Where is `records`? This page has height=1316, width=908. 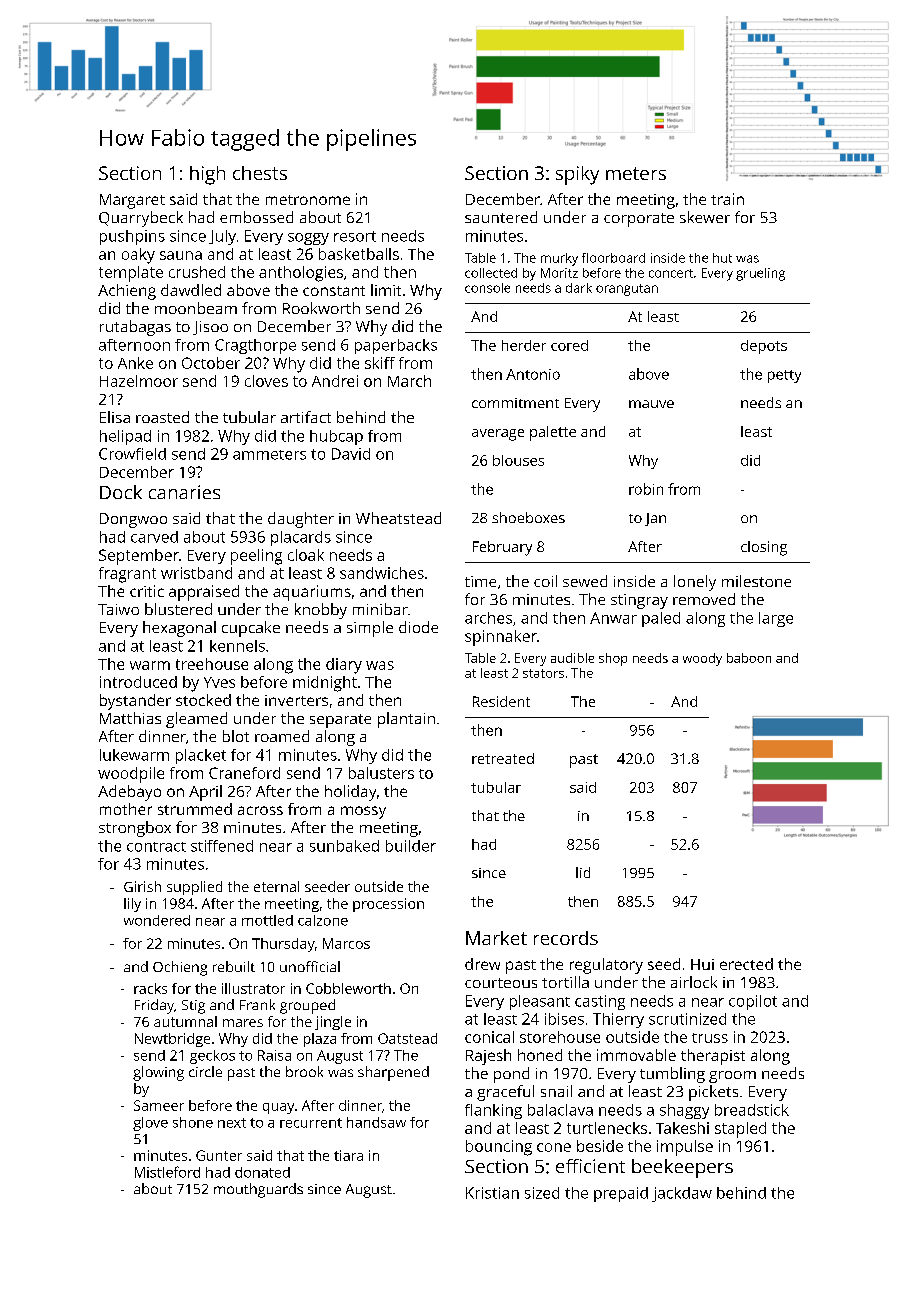
records is located at coordinates (566, 938).
